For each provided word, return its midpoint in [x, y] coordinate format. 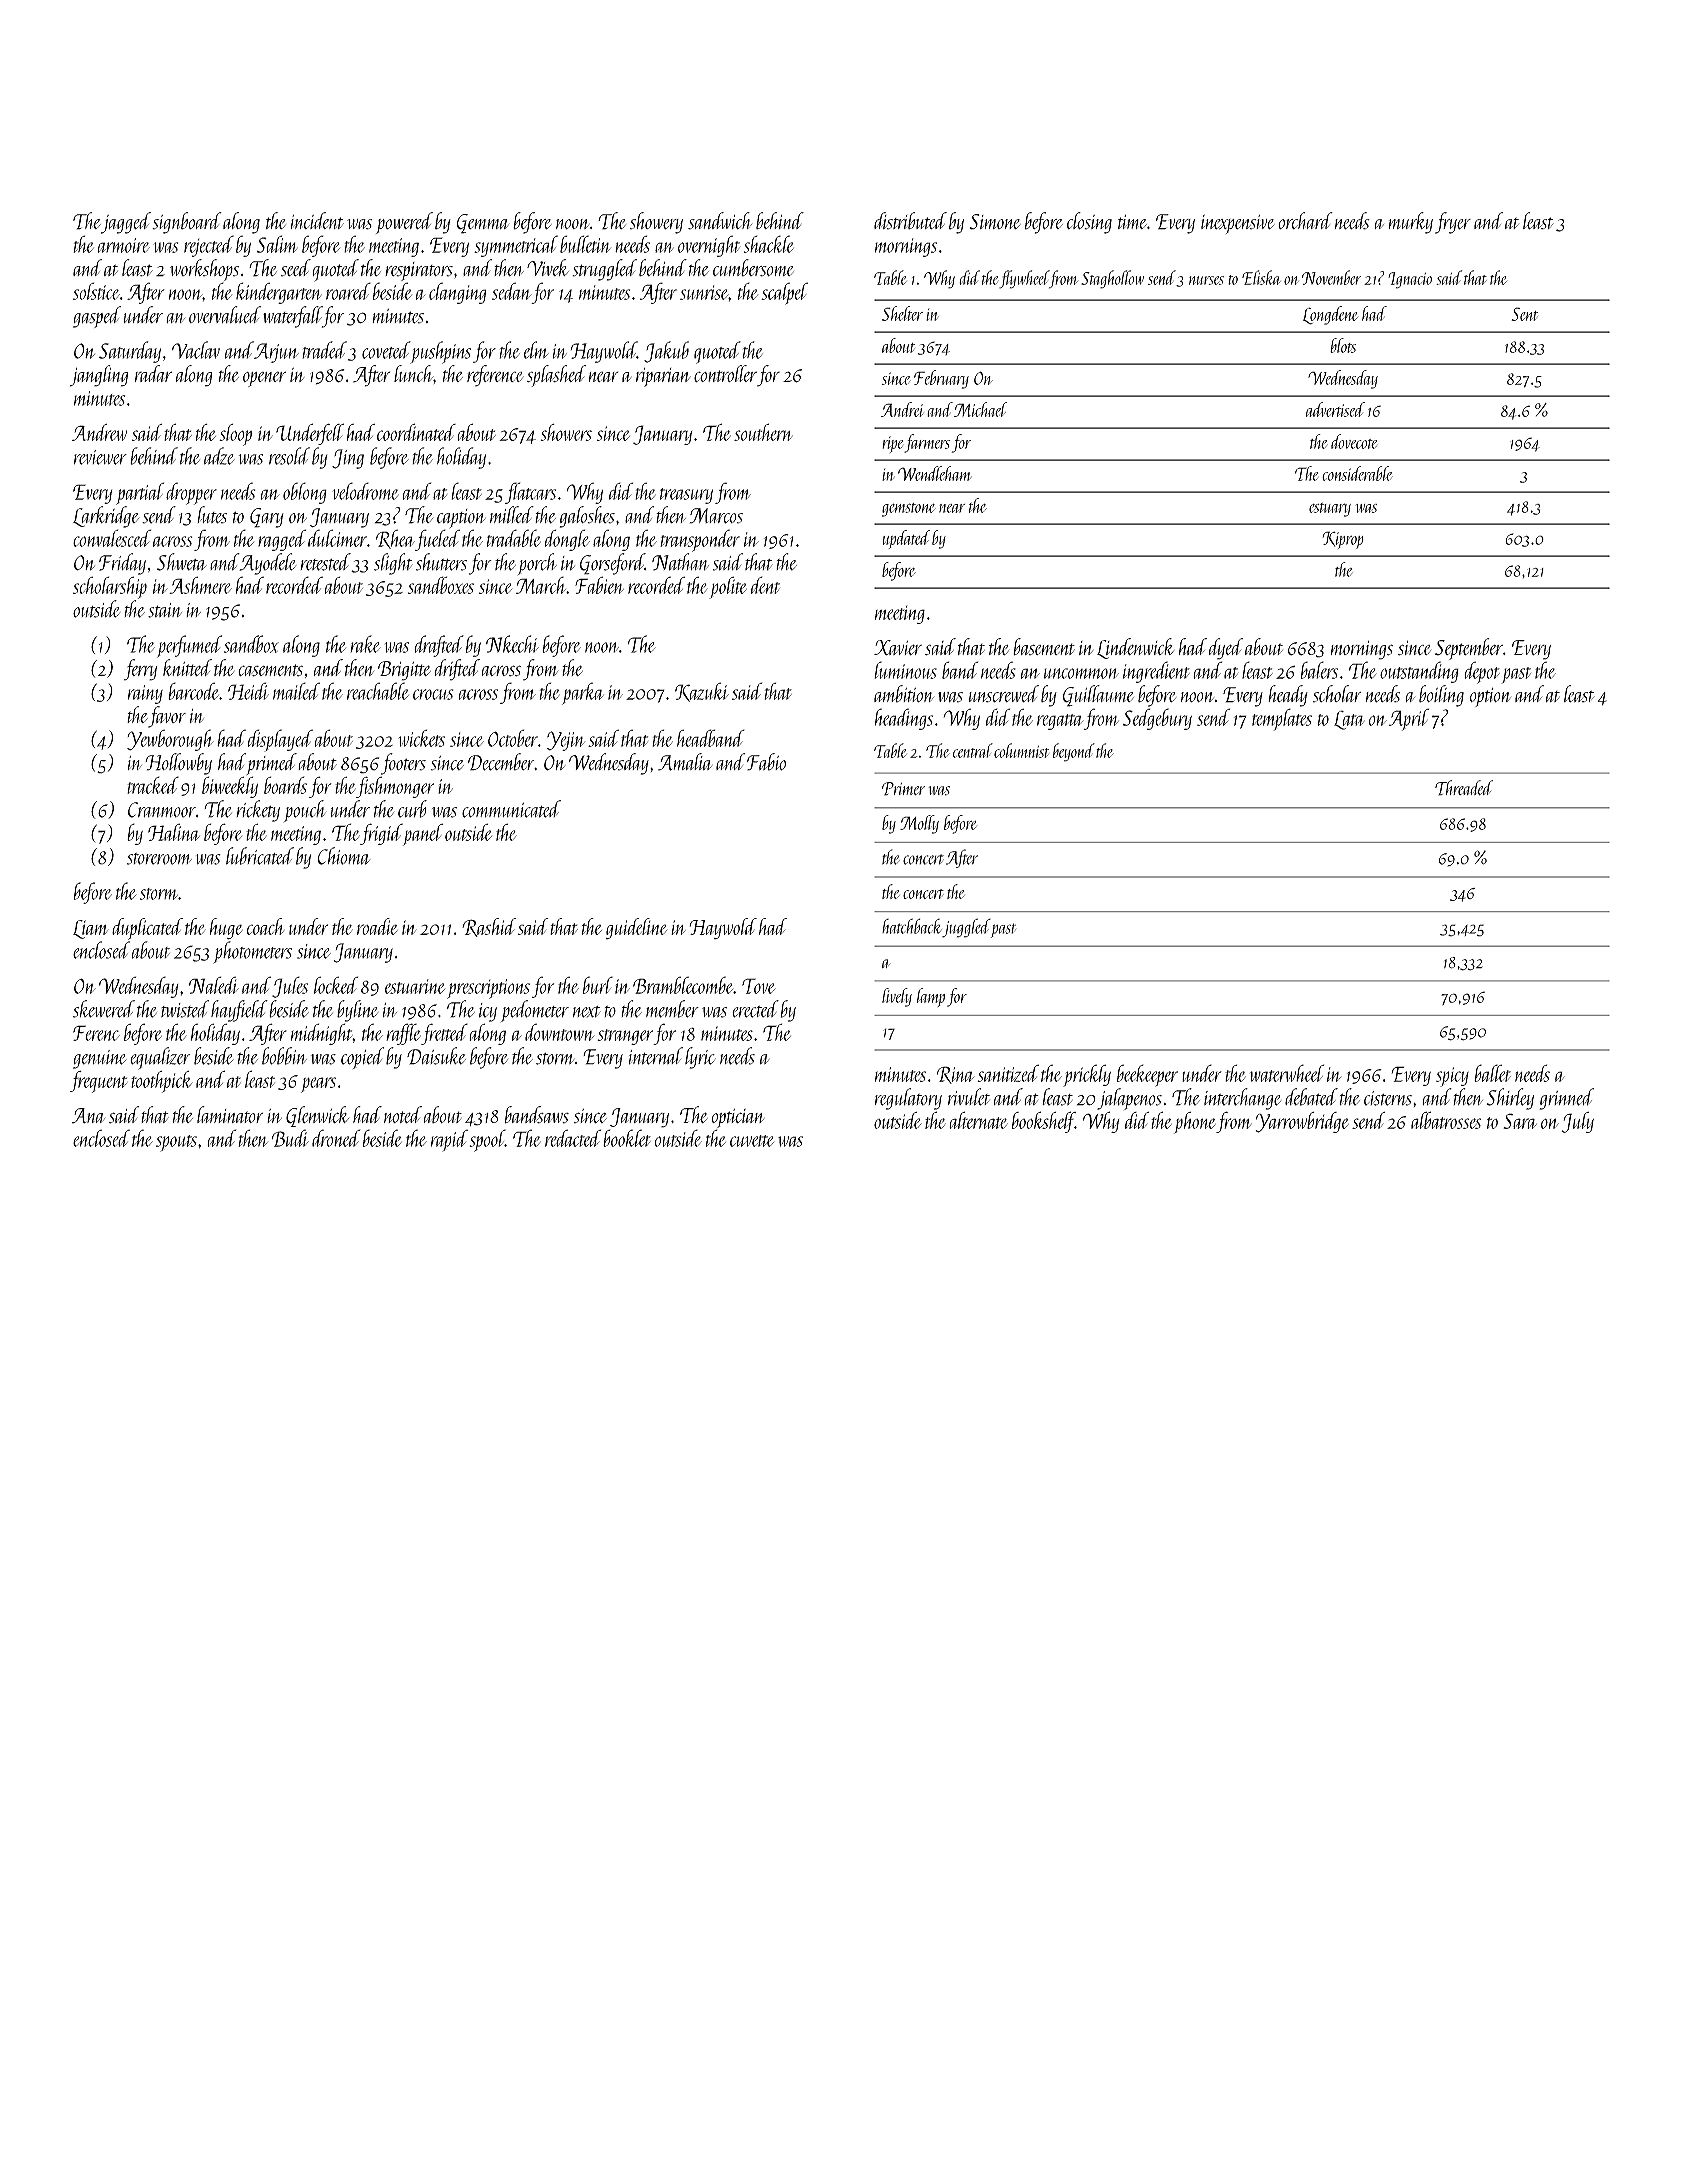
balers [1319, 670]
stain [165, 610]
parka [583, 693]
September [1469, 649]
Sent [1524, 314]
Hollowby [178, 764]
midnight [322, 1034]
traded [324, 350]
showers [566, 432]
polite [728, 587]
